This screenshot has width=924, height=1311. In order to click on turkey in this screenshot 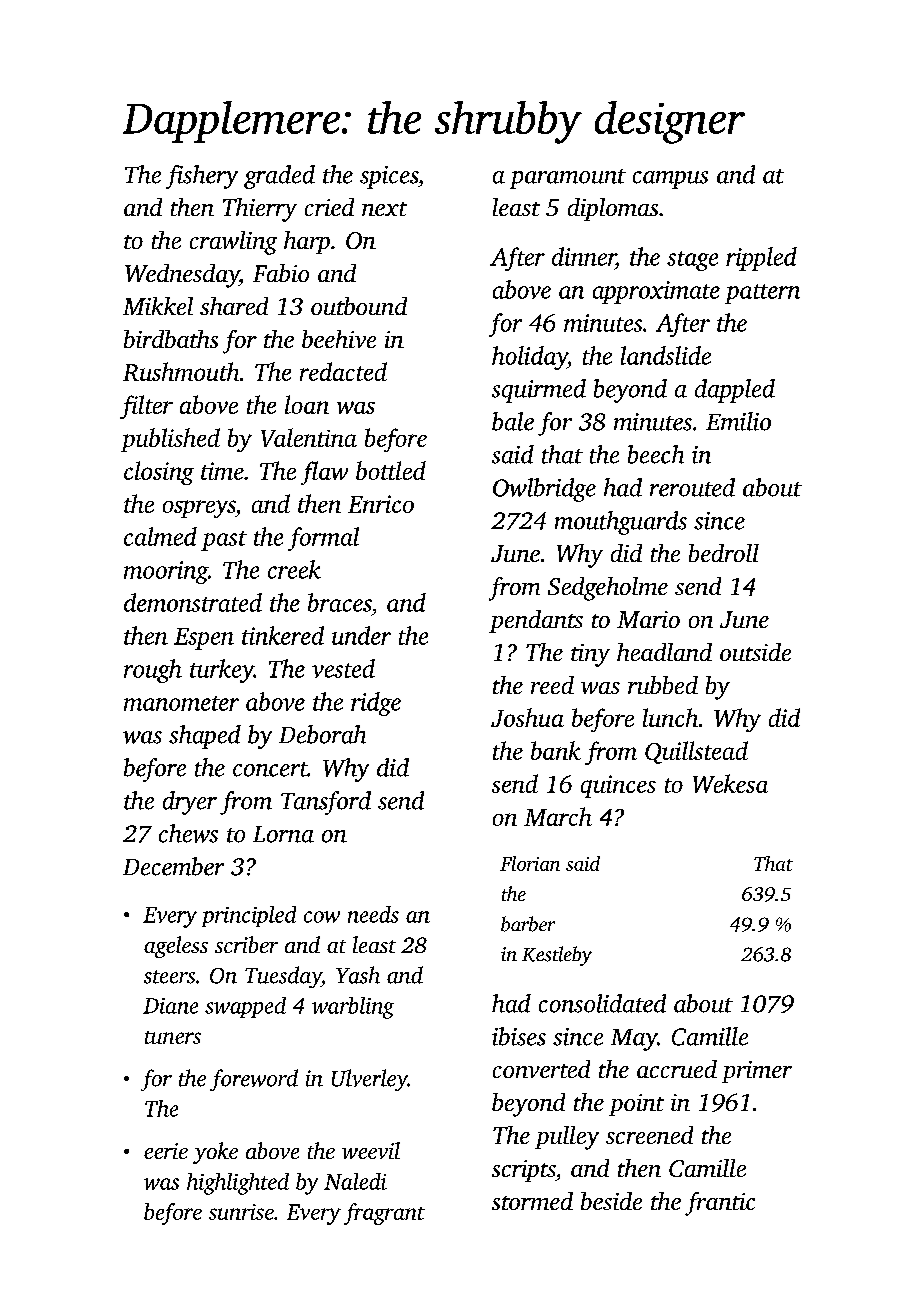, I will do `click(222, 671)`.
